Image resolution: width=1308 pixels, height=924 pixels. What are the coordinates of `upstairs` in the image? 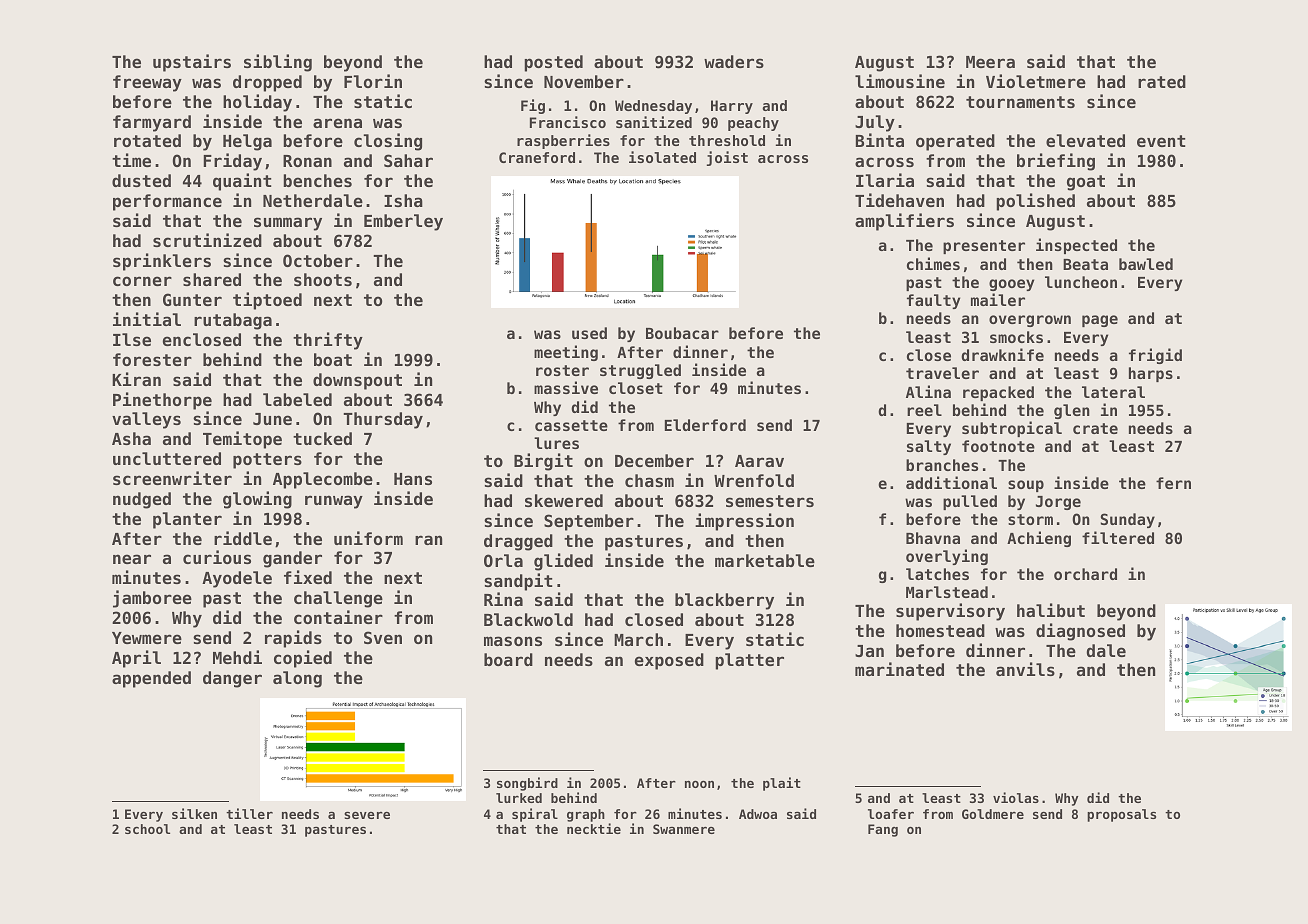 It's located at (192, 63).
